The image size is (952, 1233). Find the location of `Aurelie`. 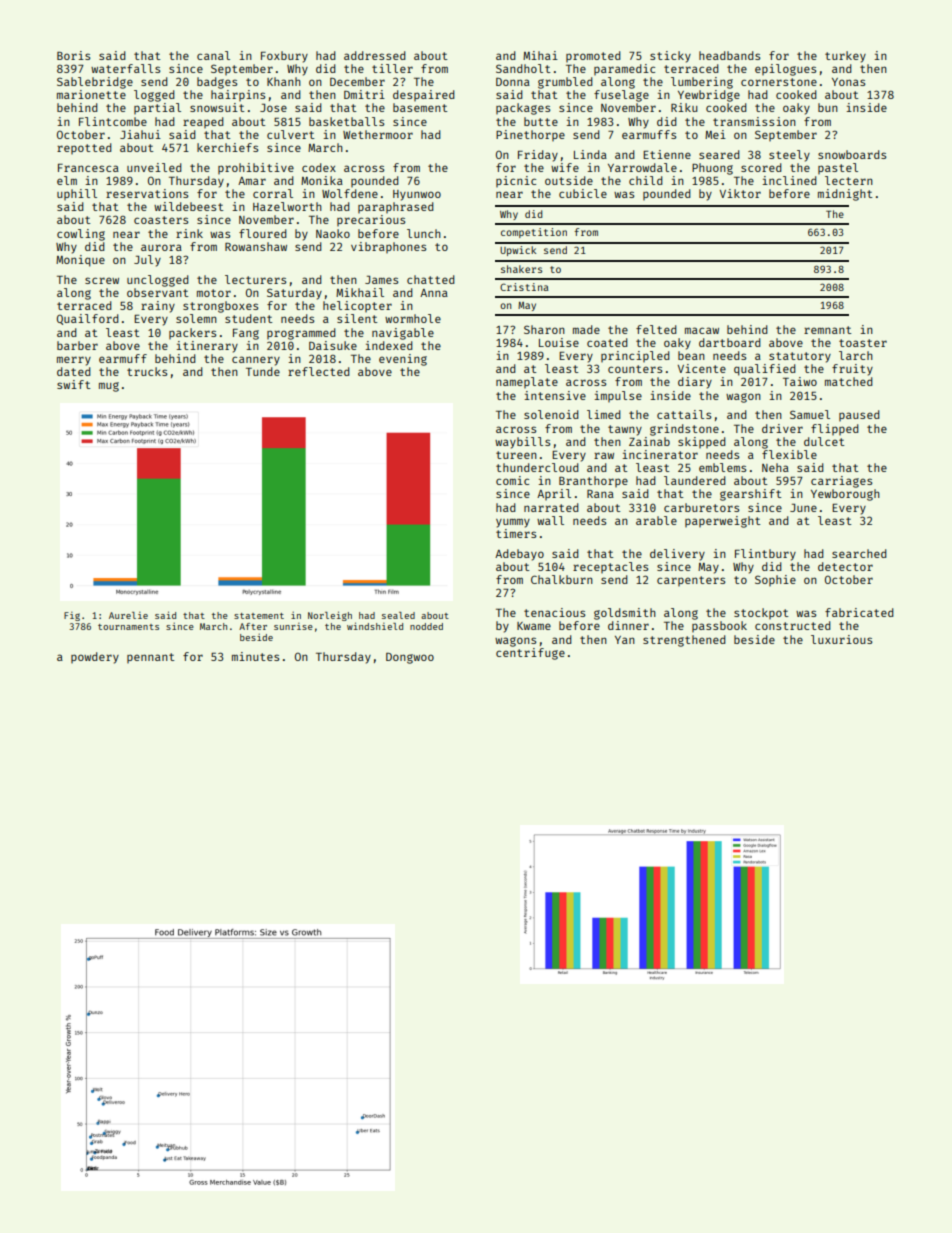

Aurelie is located at coordinates (128, 615).
